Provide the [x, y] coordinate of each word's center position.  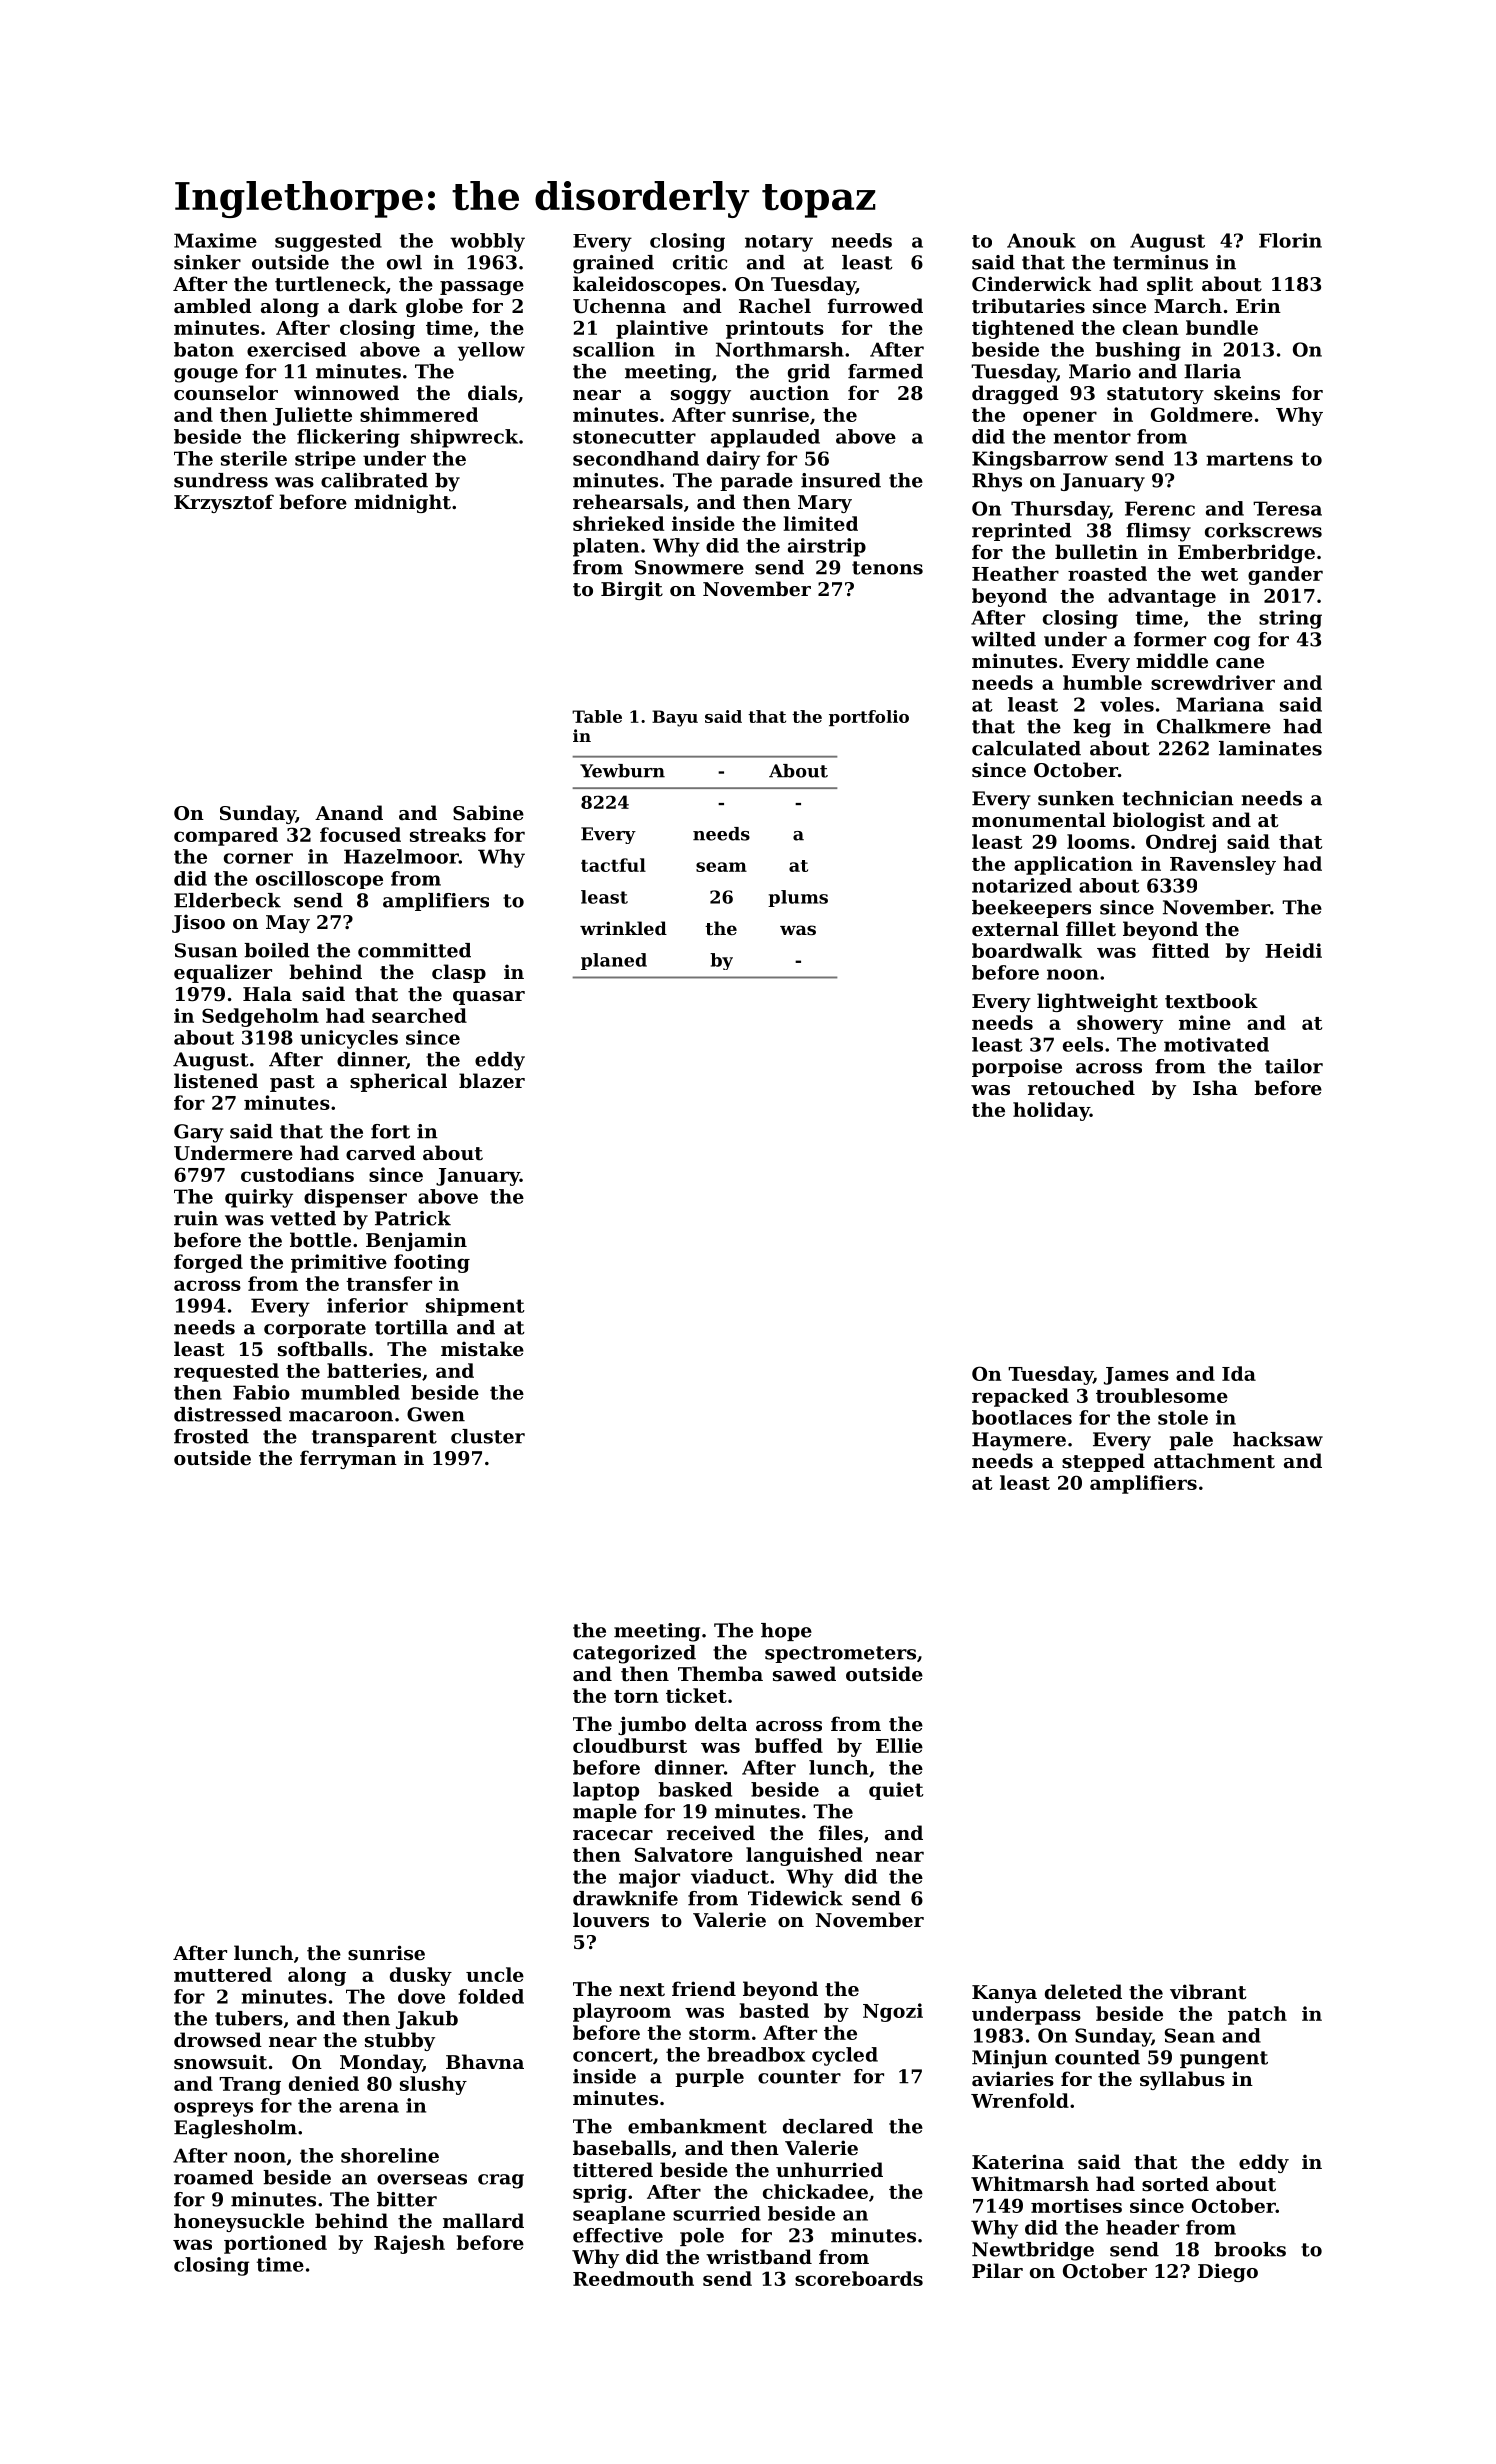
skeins [1247, 393]
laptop [606, 1791]
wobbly [487, 242]
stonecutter [634, 437]
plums [798, 898]
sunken [1076, 798]
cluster [488, 1436]
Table [597, 716]
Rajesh [409, 2244]
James [1136, 1376]
